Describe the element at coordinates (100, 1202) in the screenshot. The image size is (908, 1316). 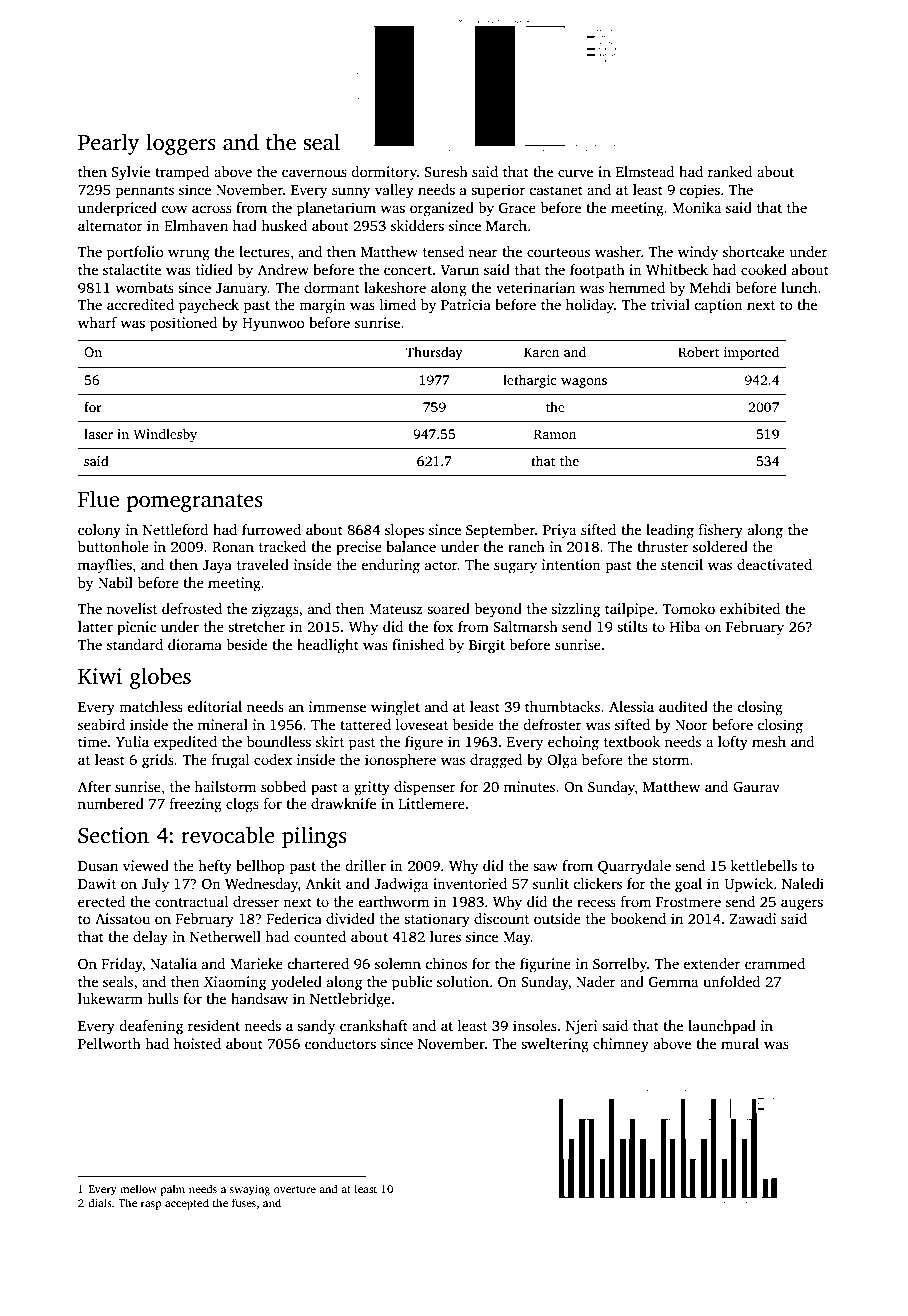
I see `dials` at that location.
